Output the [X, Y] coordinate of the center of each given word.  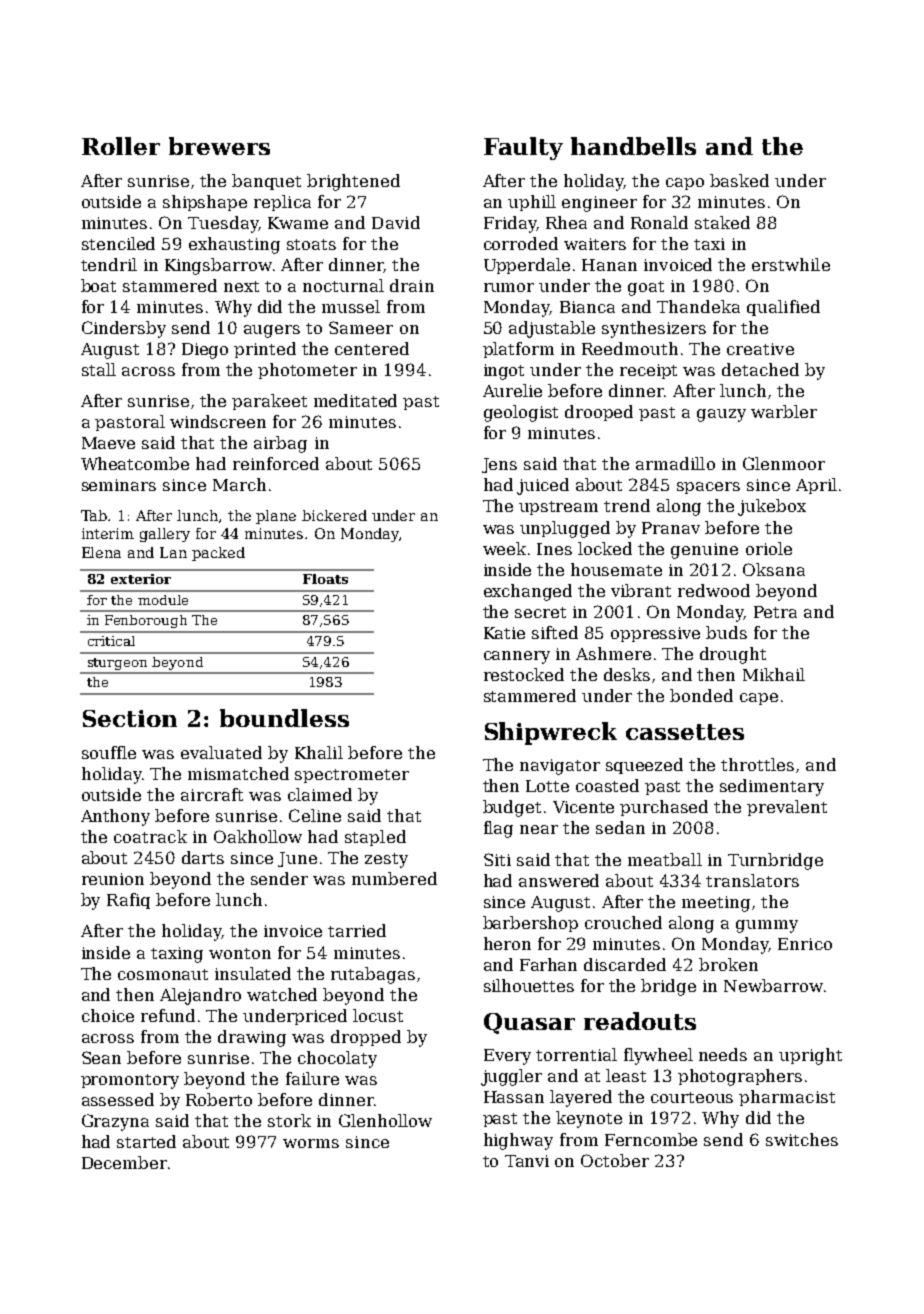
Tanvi [527, 1161]
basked [739, 180]
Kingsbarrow [218, 266]
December [124, 1162]
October [615, 1160]
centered [372, 348]
